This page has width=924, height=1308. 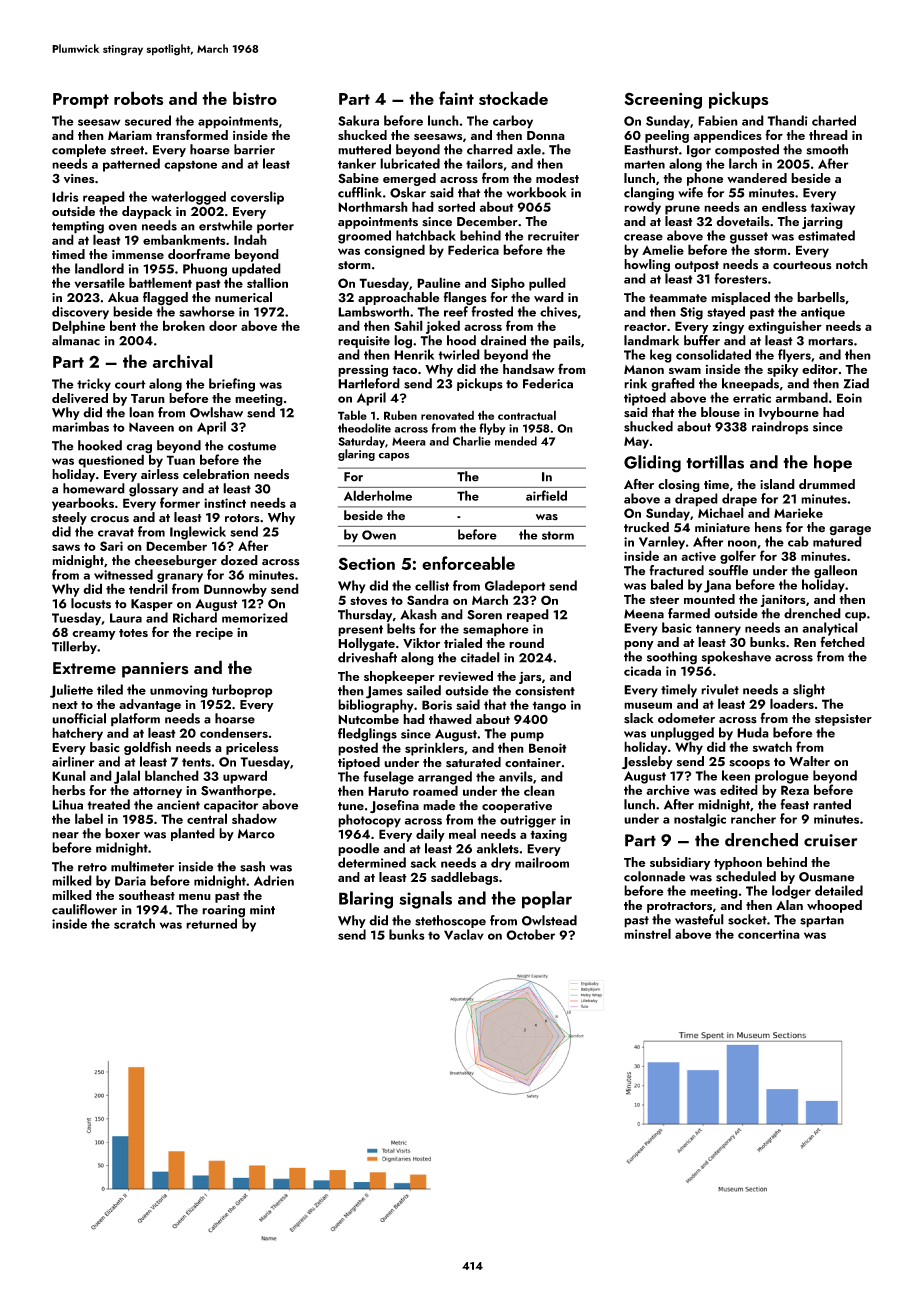 I want to click on trialed, so click(x=463, y=643).
